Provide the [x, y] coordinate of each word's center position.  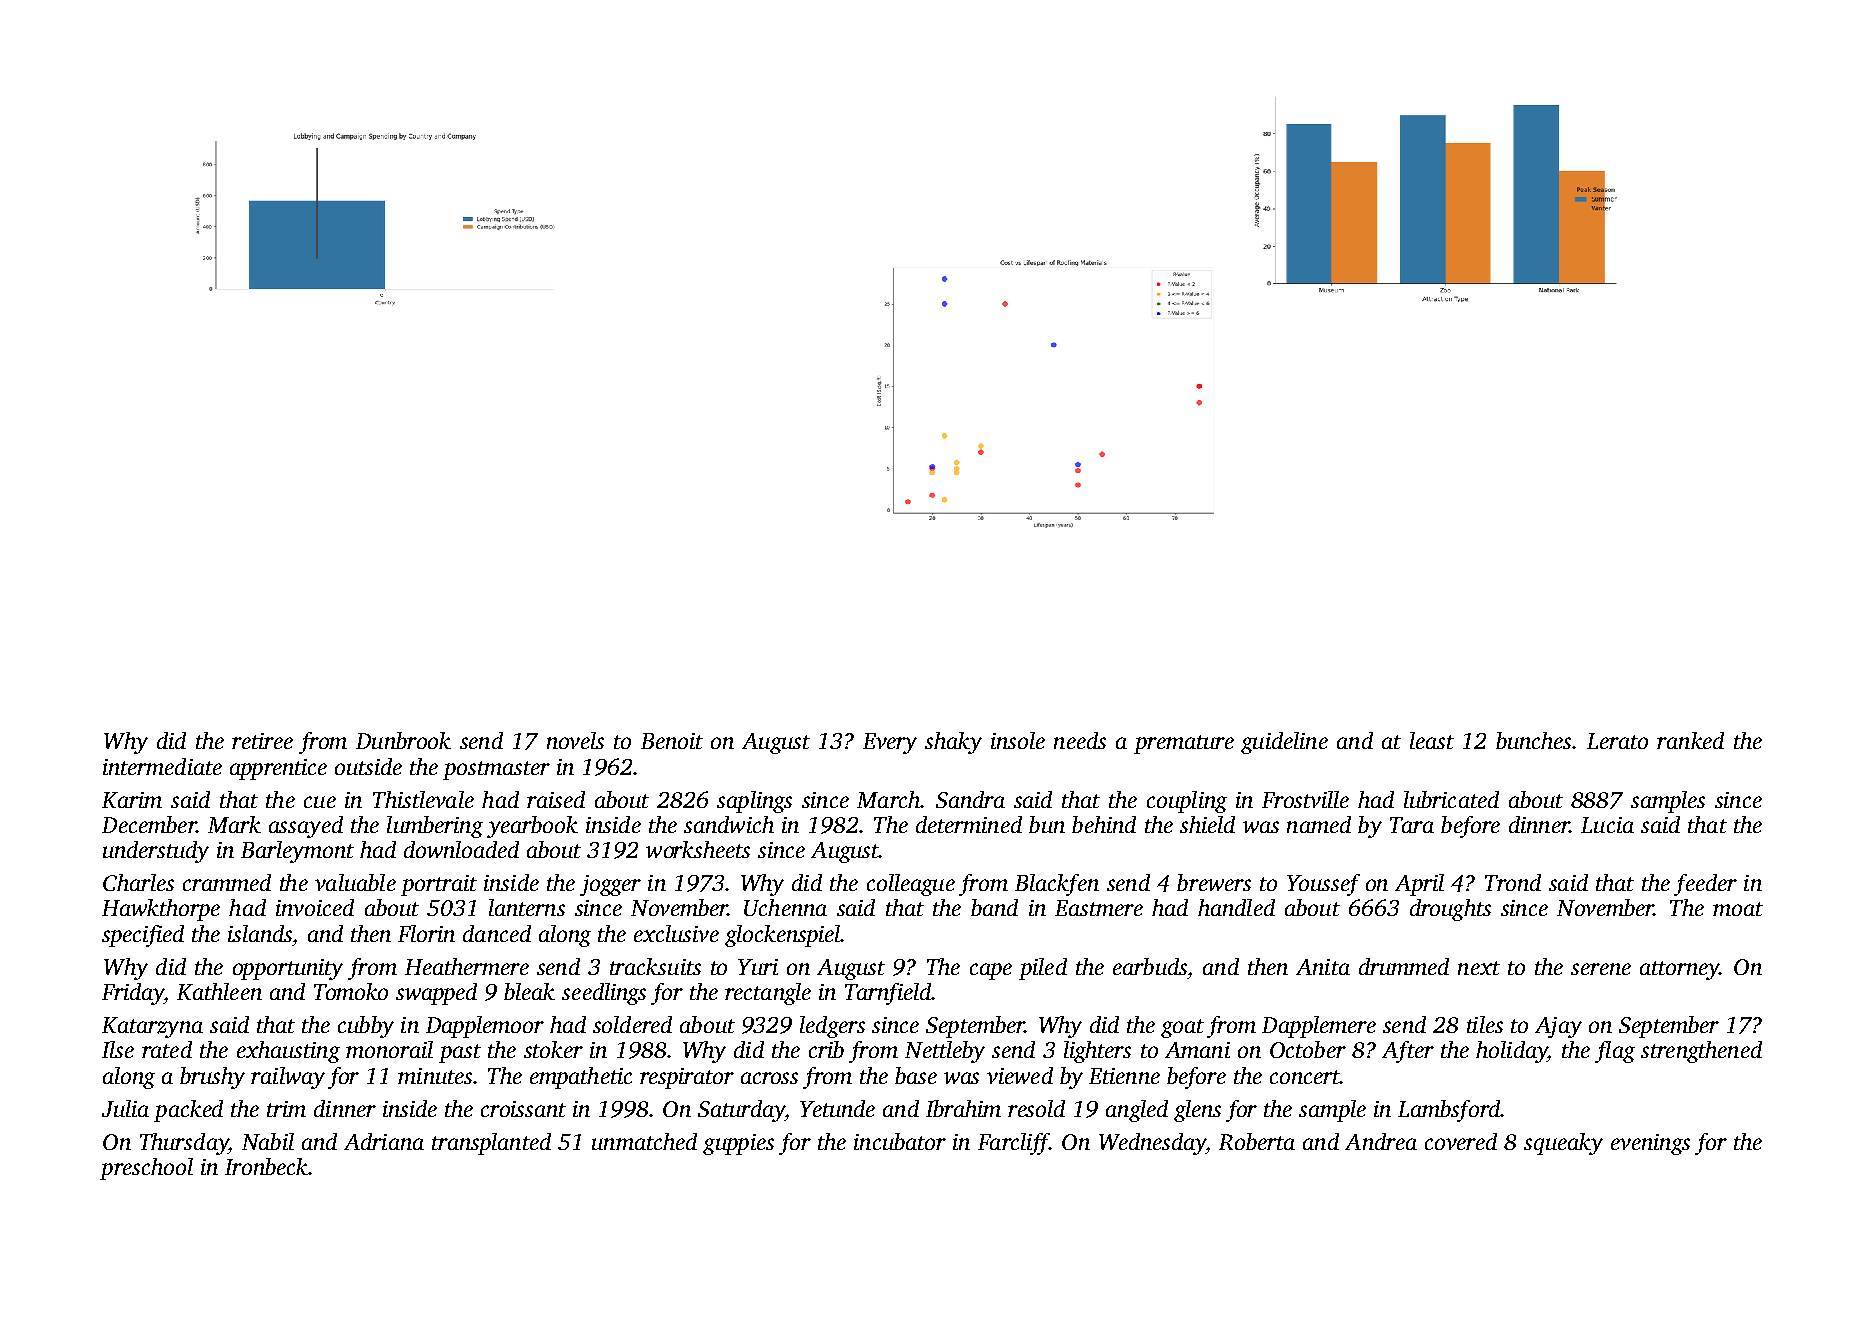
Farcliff [1013, 1144]
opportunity [288, 969]
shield [1207, 824]
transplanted [491, 1144]
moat [1738, 909]
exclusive [676, 933]
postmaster [496, 770]
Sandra [970, 799]
